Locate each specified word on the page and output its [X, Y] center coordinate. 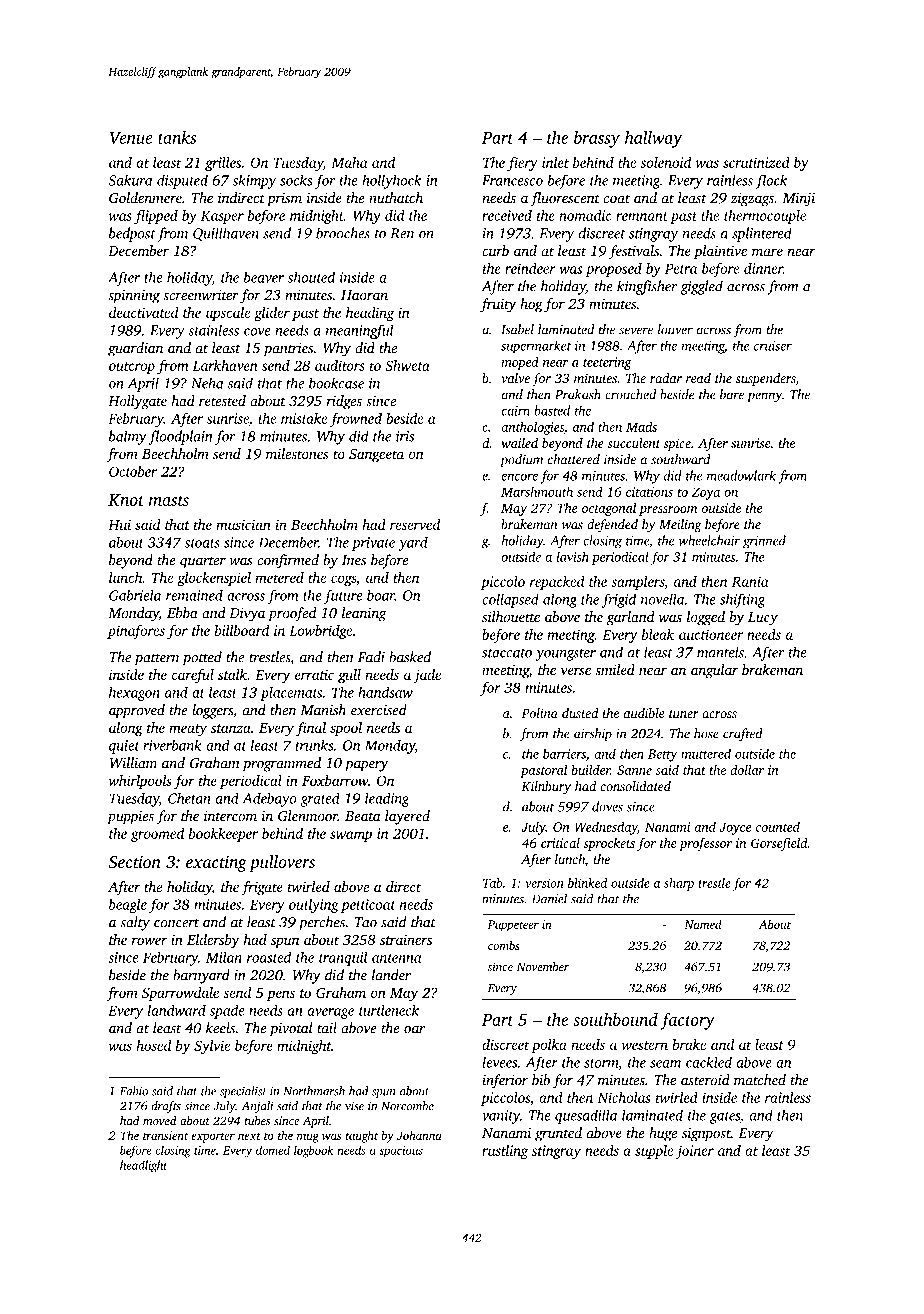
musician [243, 524]
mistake [304, 418]
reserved [415, 524]
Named [703, 924]
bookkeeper [223, 835]
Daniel [549, 898]
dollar [747, 770]
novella [663, 599]
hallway [653, 139]
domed [273, 1150]
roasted [269, 957]
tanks [177, 137]
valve [515, 378]
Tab [493, 883]
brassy [597, 139]
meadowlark [741, 475]
